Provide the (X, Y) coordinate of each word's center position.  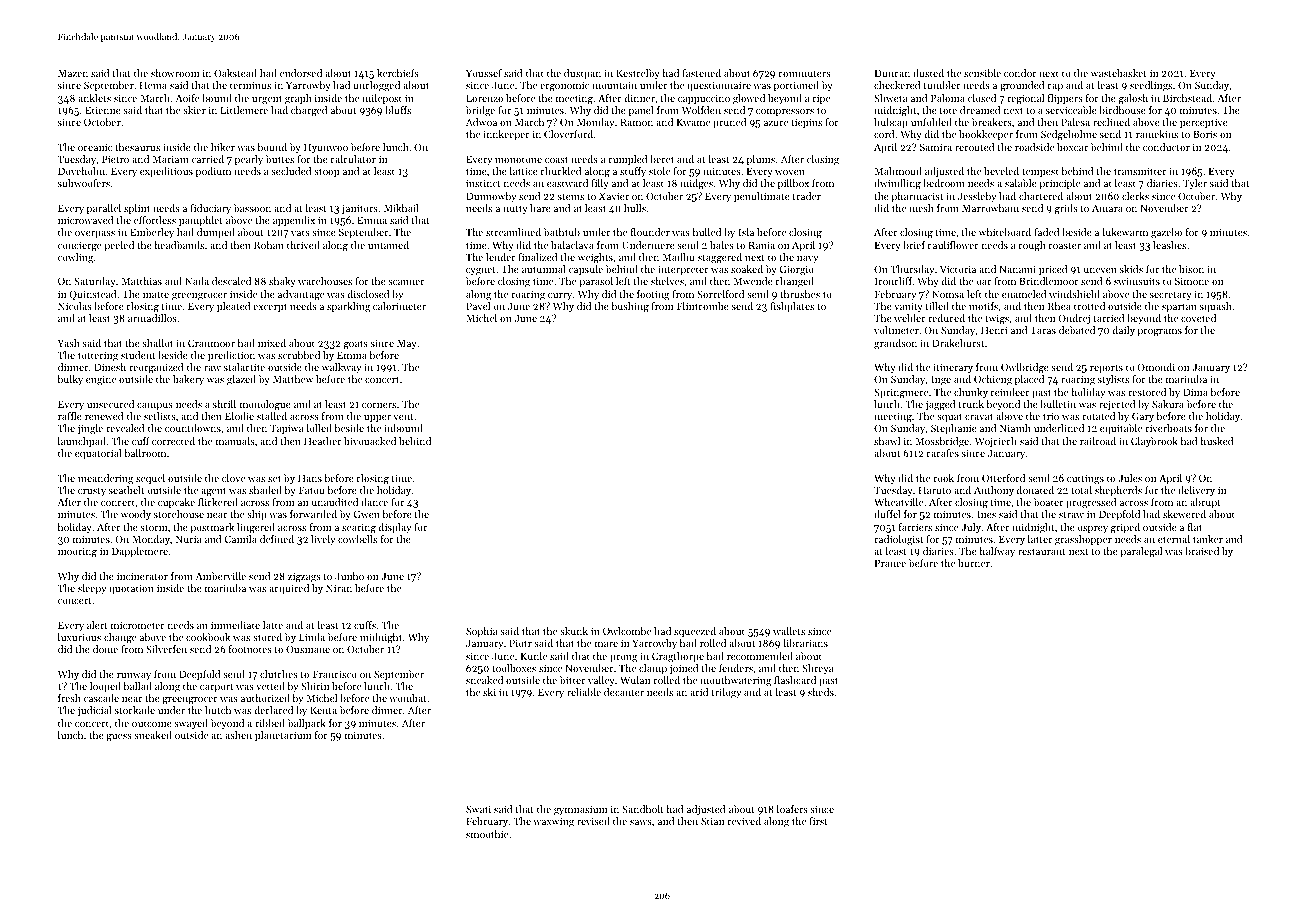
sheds (821, 692)
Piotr (520, 643)
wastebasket (1119, 73)
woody (136, 515)
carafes (942, 453)
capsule (586, 270)
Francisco (335, 674)
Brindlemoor (1048, 281)
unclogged (376, 86)
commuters (804, 74)
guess (119, 738)
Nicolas (75, 306)
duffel (887, 514)
